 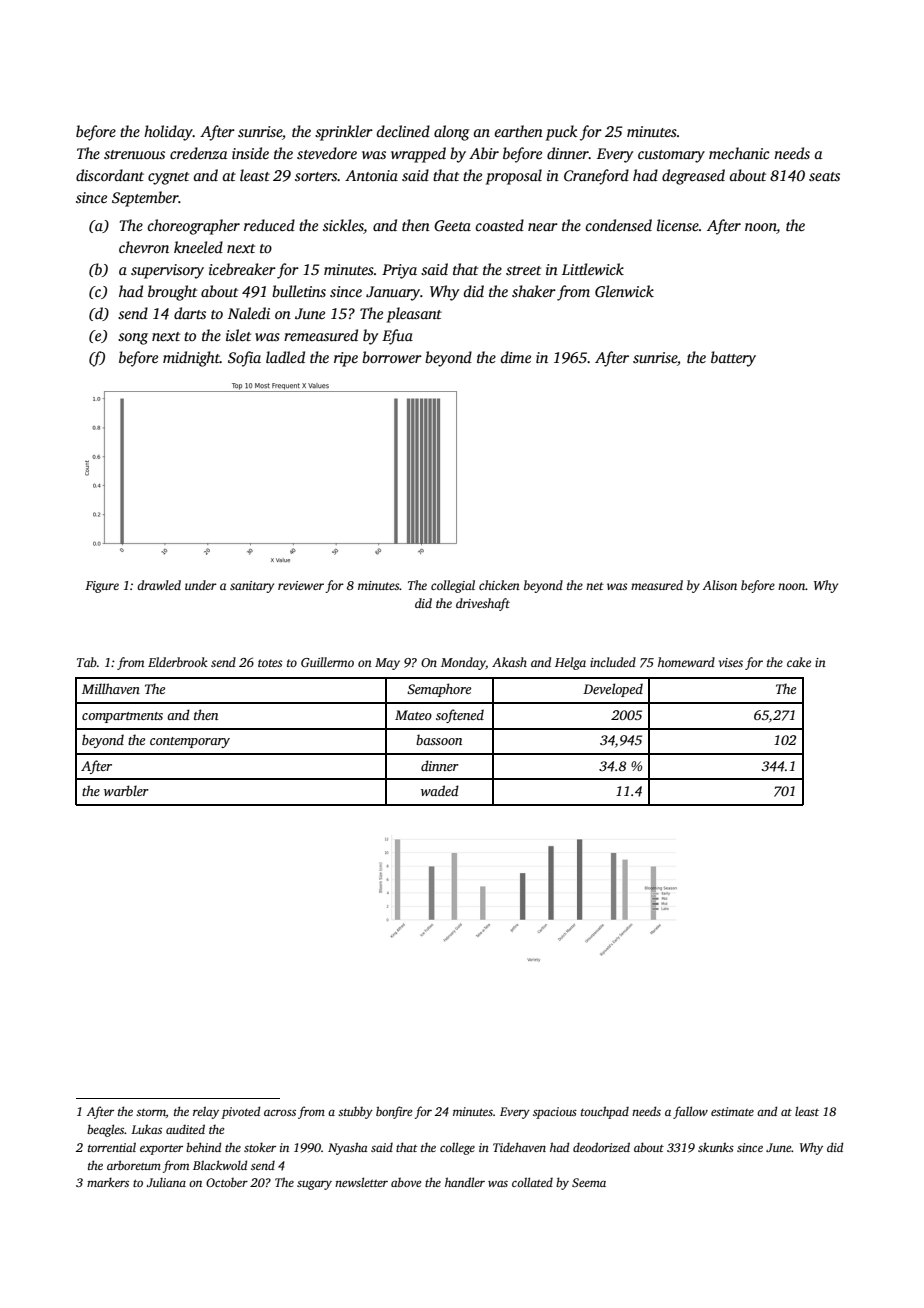 I want to click on vises, so click(x=731, y=662).
